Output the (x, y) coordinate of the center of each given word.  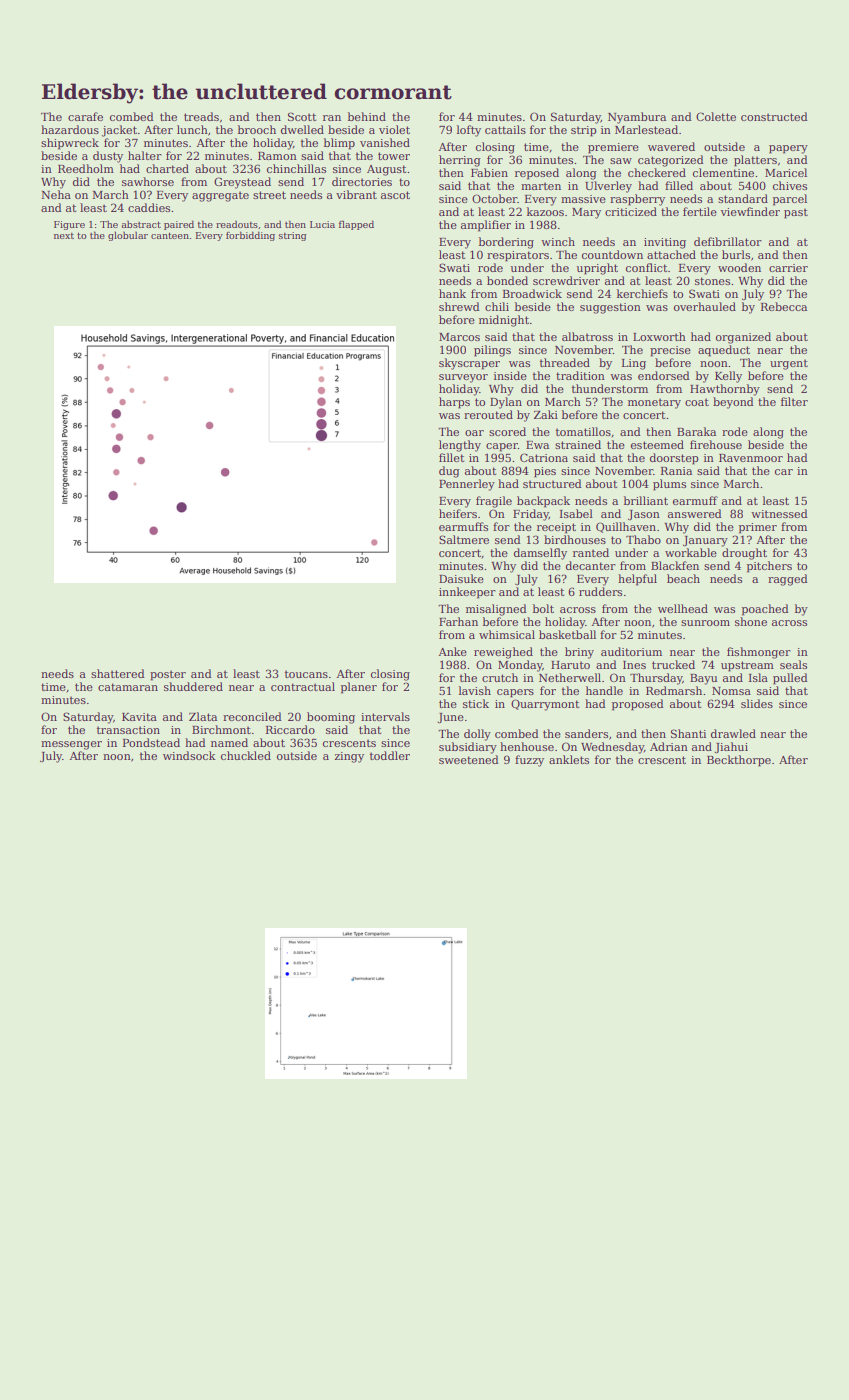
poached (765, 610)
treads (201, 116)
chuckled (246, 755)
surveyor (463, 378)
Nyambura (637, 118)
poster (168, 675)
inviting (665, 243)
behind (367, 116)
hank (452, 293)
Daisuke (461, 578)
